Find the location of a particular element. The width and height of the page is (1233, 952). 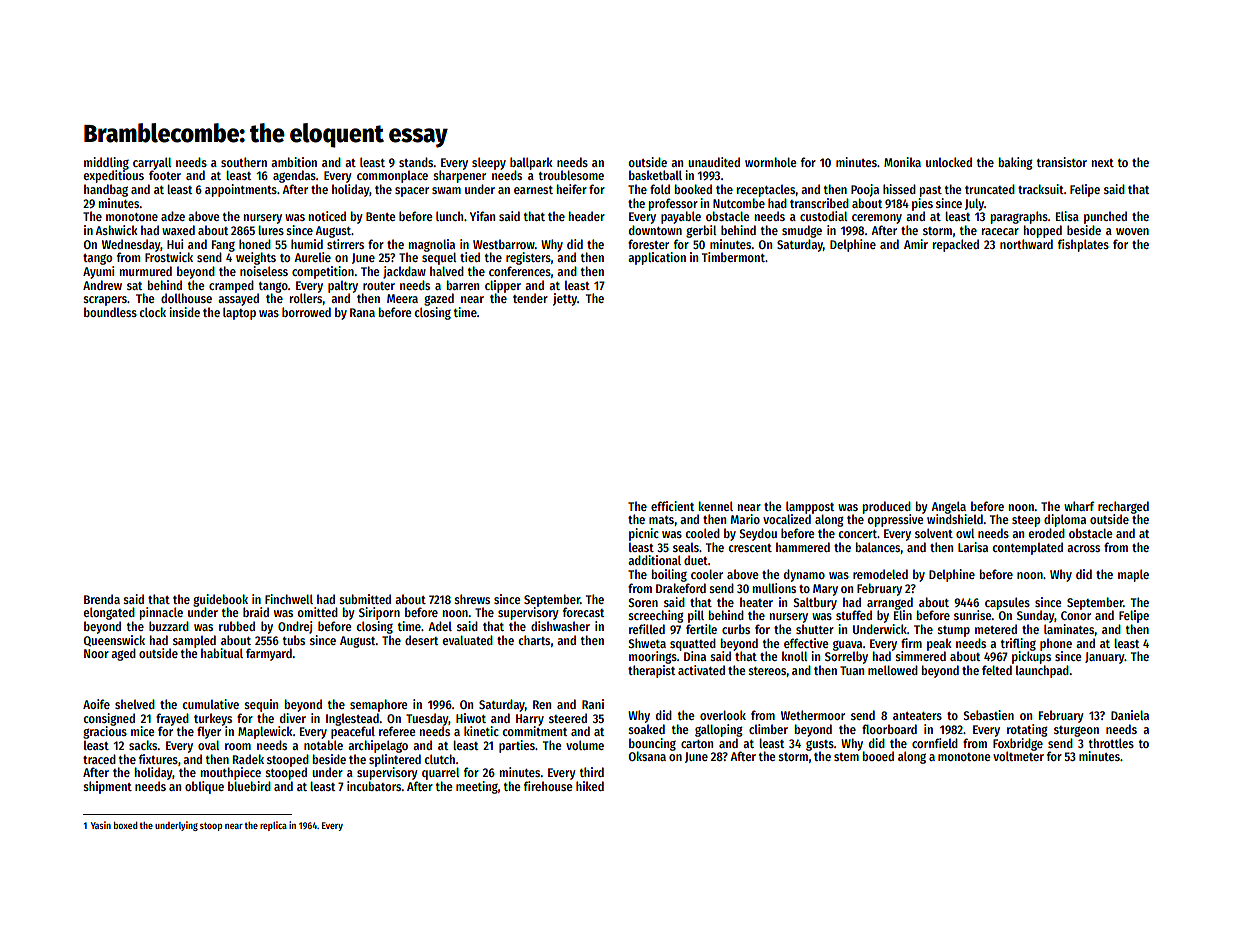

fishplates is located at coordinates (1083, 245).
